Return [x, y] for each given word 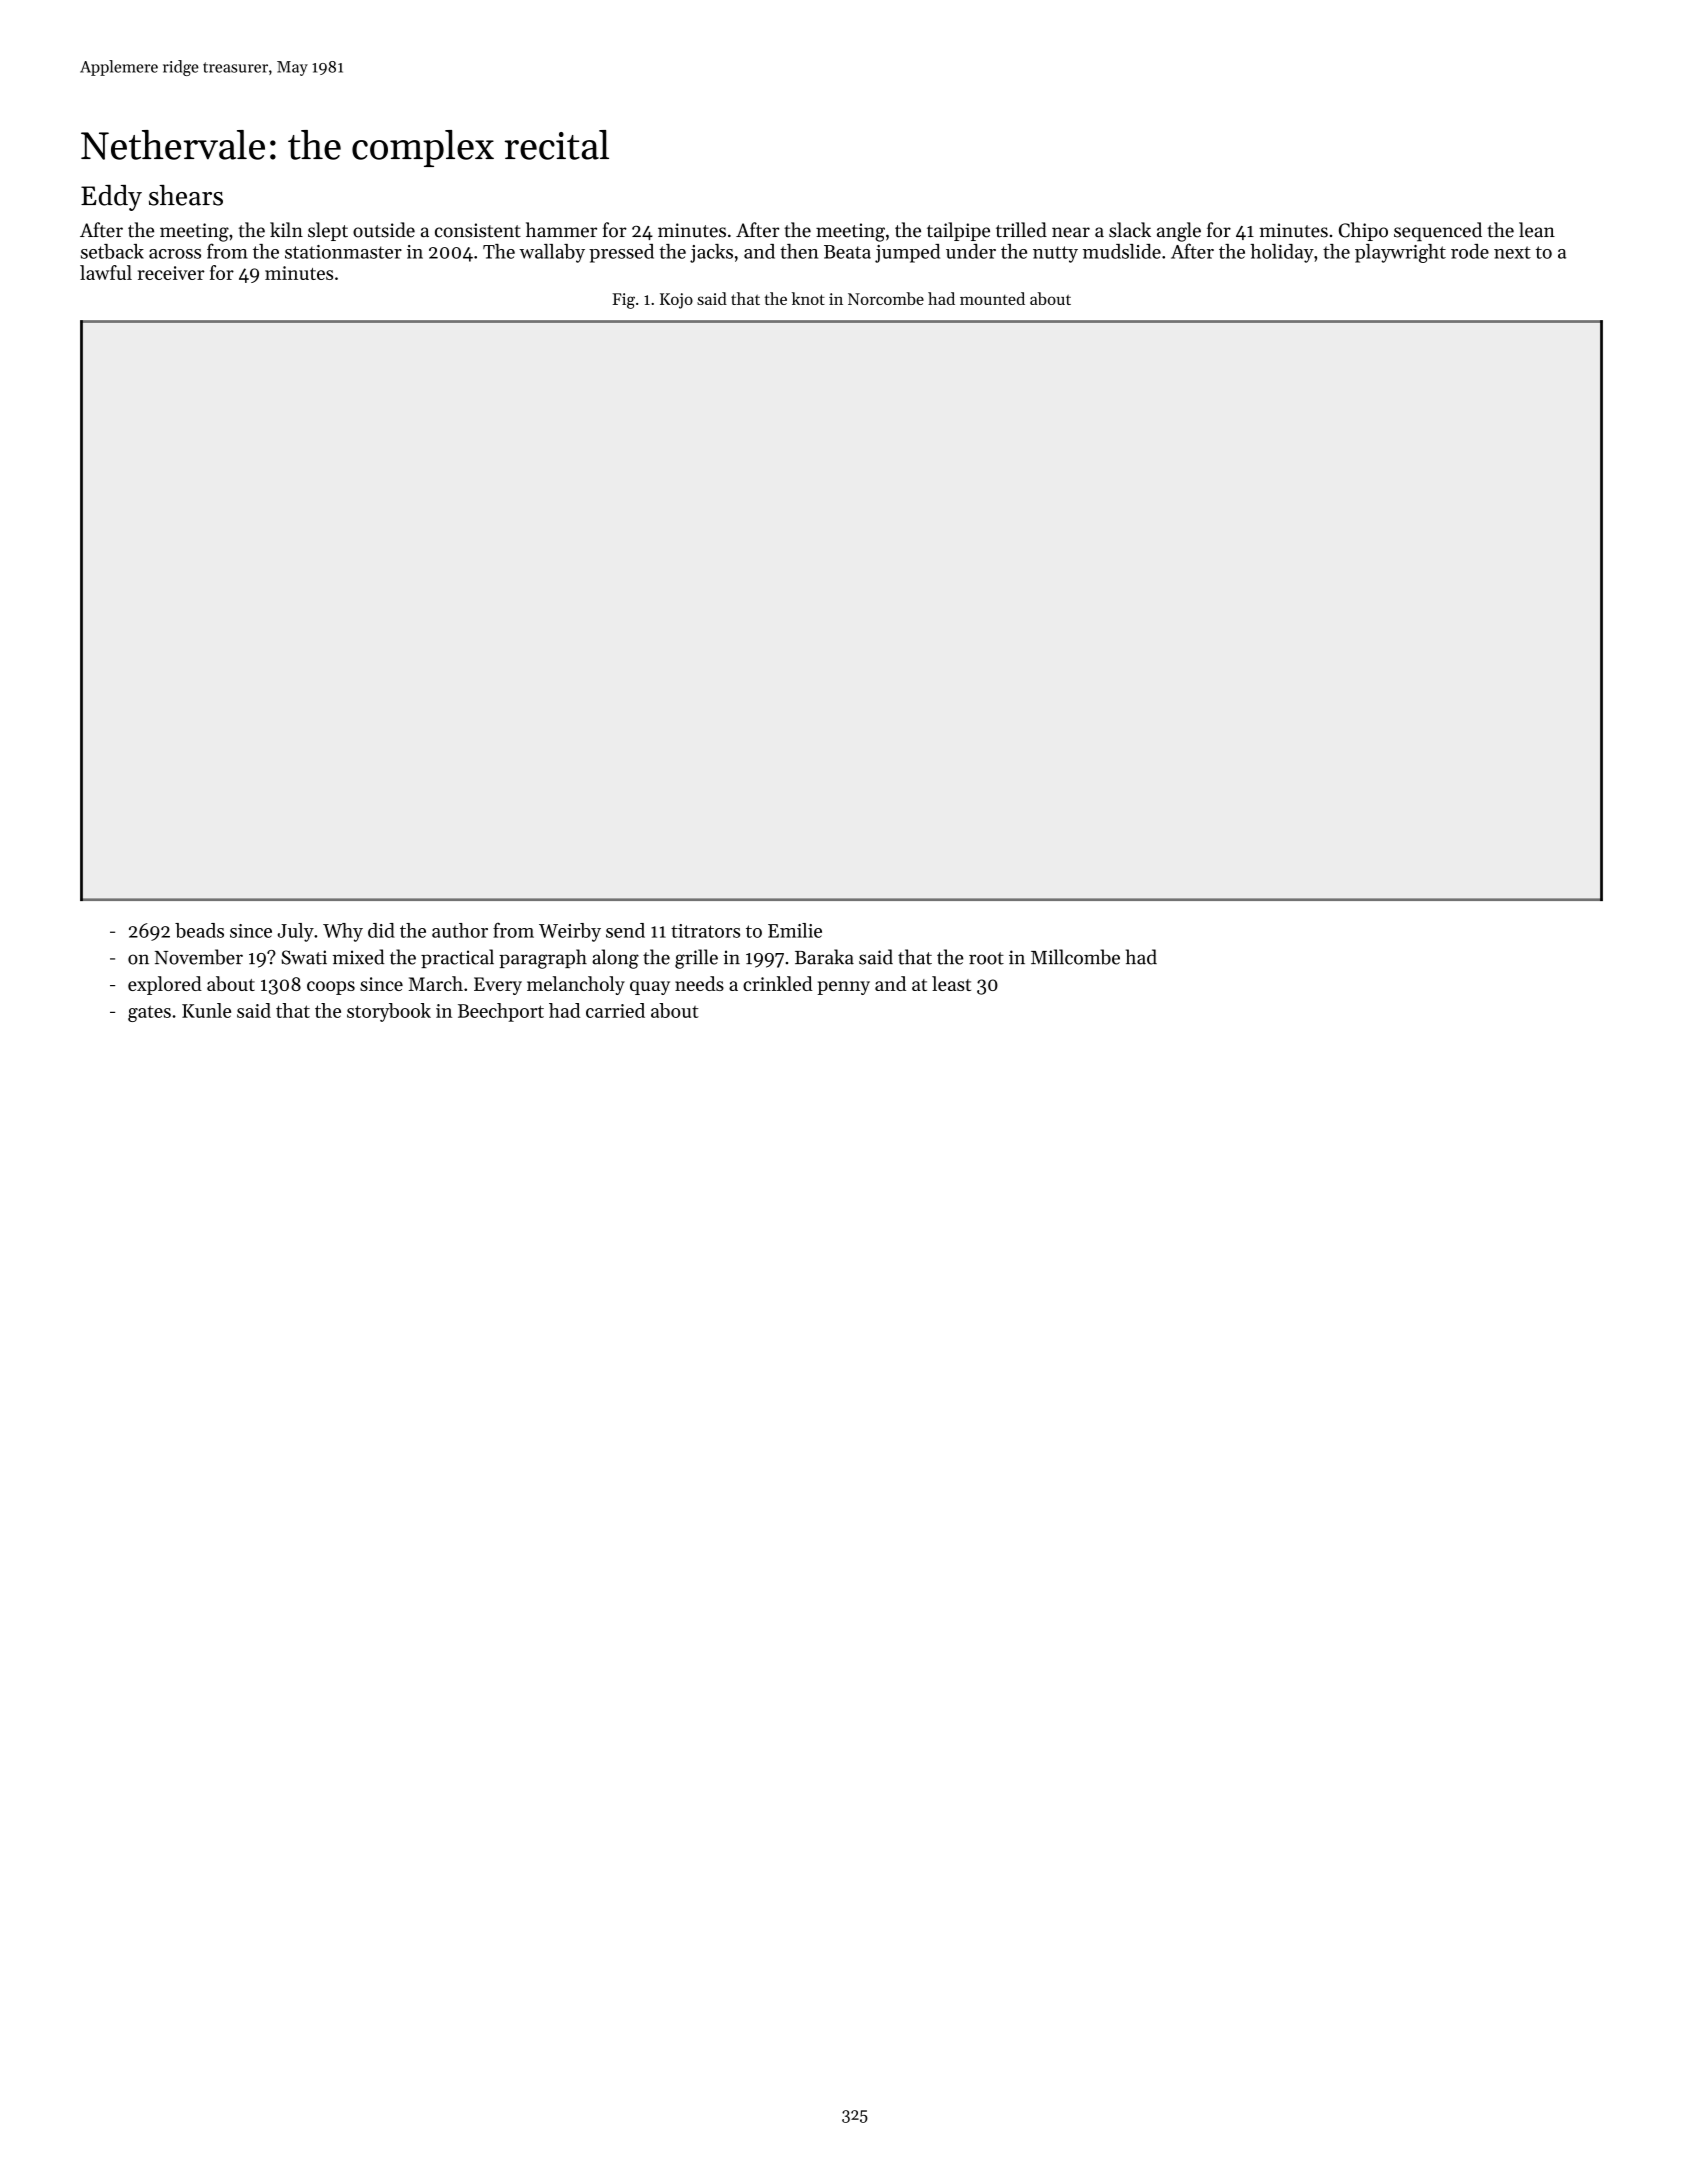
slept [328, 231]
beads [199, 930]
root [986, 958]
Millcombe [1075, 957]
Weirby [570, 932]
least [951, 983]
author [460, 930]
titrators [705, 931]
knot [808, 298]
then [799, 251]
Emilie [795, 930]
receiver [171, 273]
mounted [992, 298]
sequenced [1438, 231]
